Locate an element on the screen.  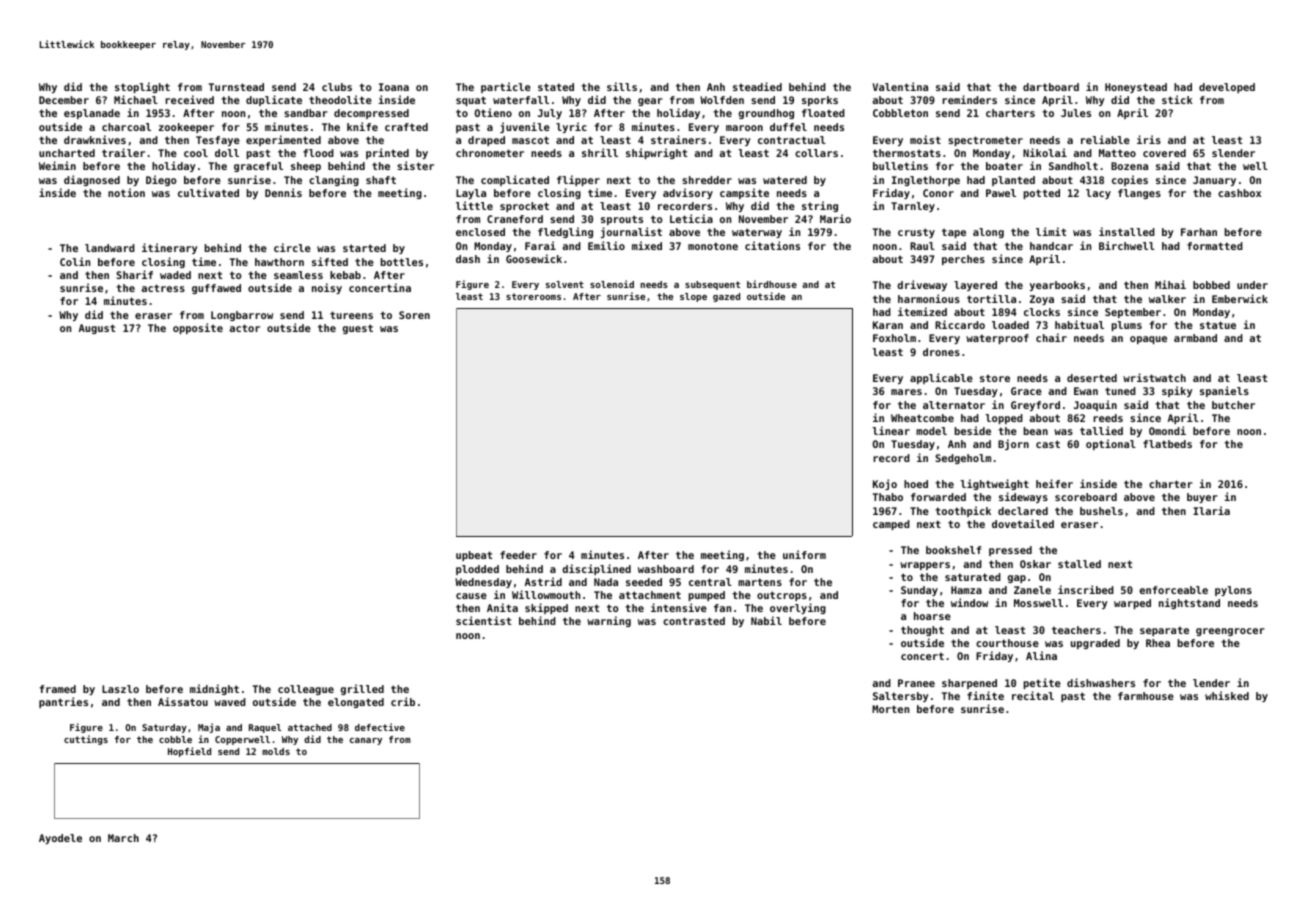
Morten is located at coordinates (890, 709).
